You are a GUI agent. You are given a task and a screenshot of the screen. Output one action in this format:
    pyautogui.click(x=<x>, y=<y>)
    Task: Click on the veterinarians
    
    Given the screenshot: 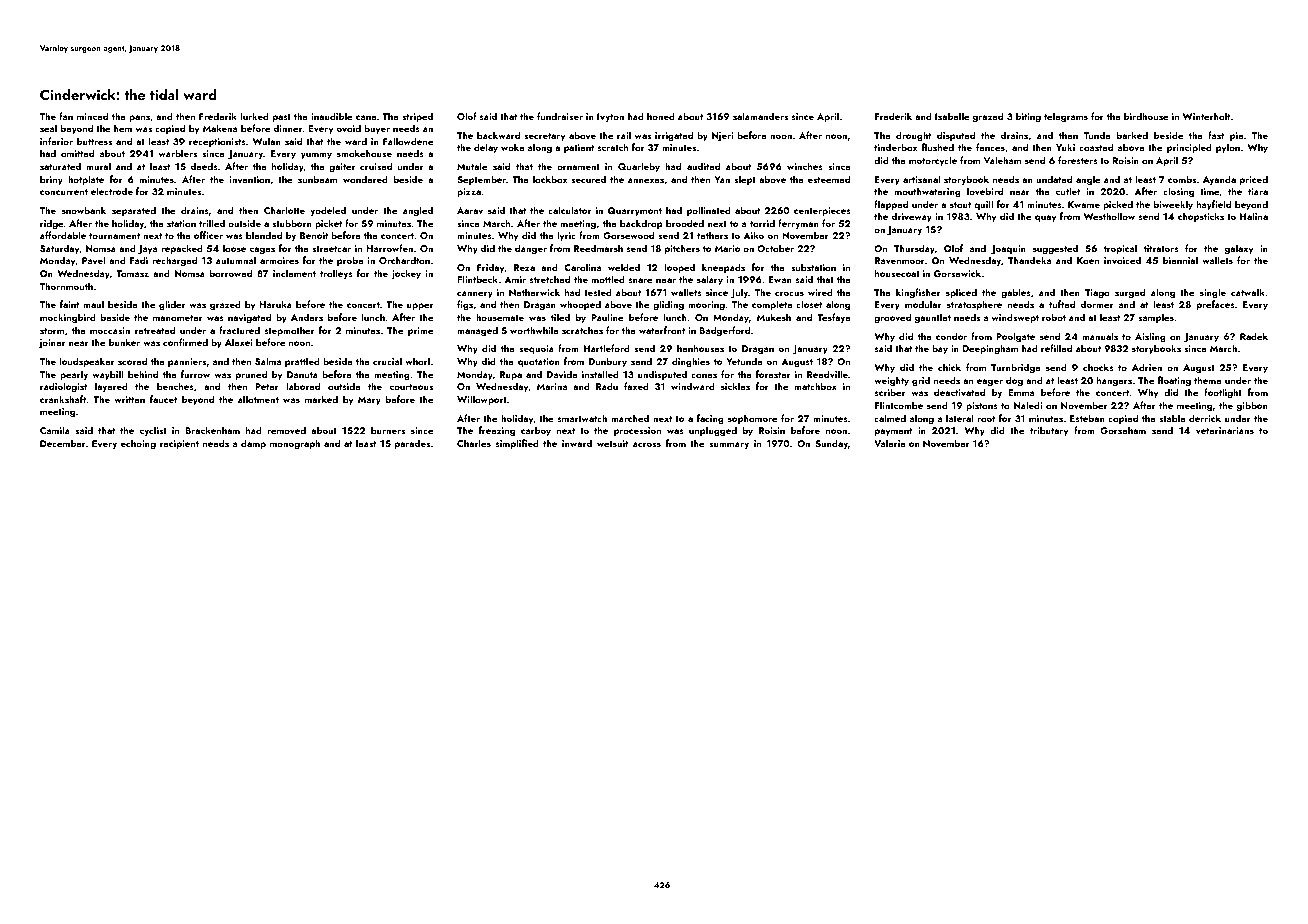 What is the action you would take?
    pyautogui.click(x=1225, y=430)
